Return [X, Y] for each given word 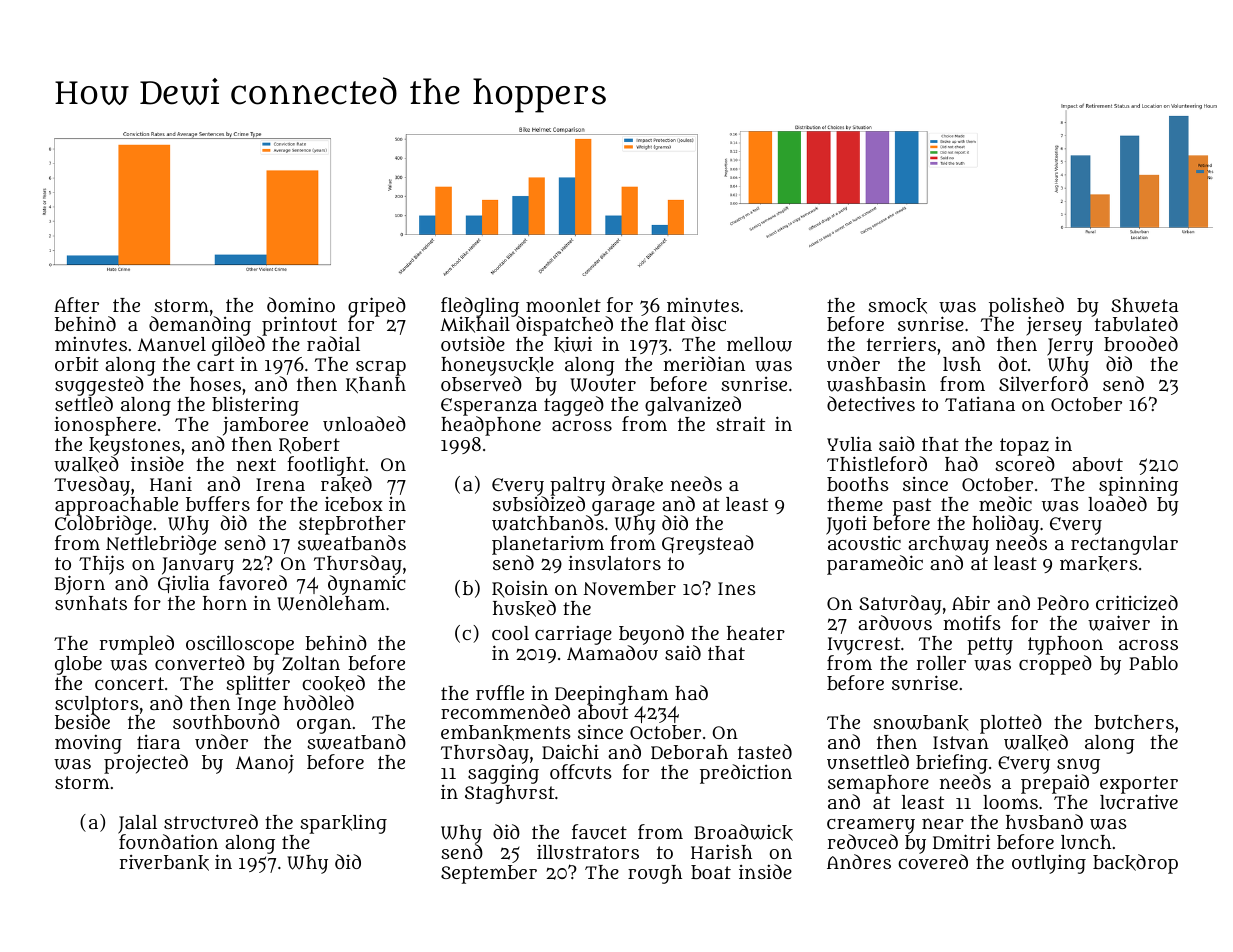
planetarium [548, 545]
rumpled [137, 645]
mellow [759, 344]
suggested [99, 387]
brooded [1141, 343]
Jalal [137, 824]
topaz [1024, 447]
